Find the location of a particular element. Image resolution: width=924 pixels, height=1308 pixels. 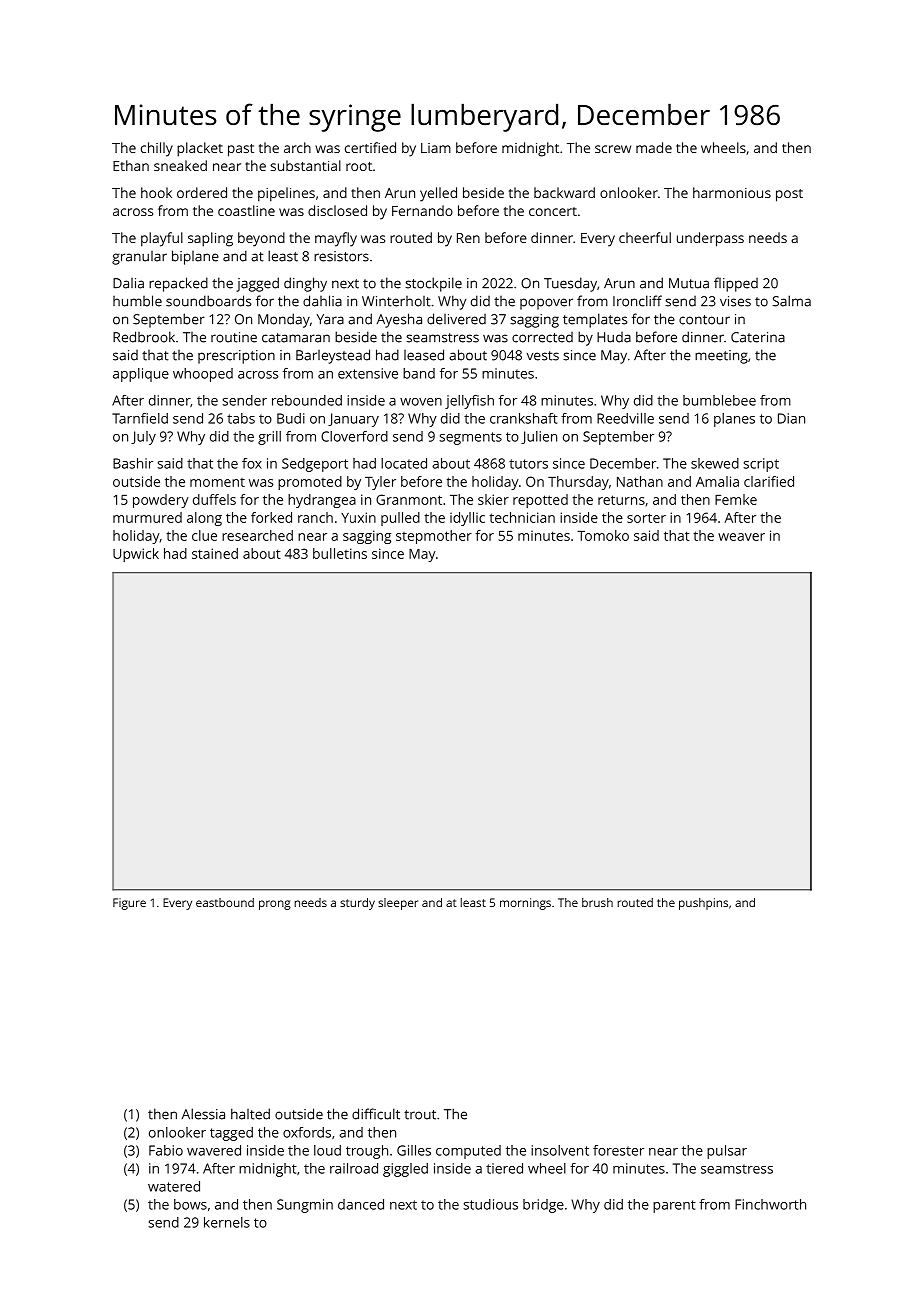

Femke is located at coordinates (736, 499).
